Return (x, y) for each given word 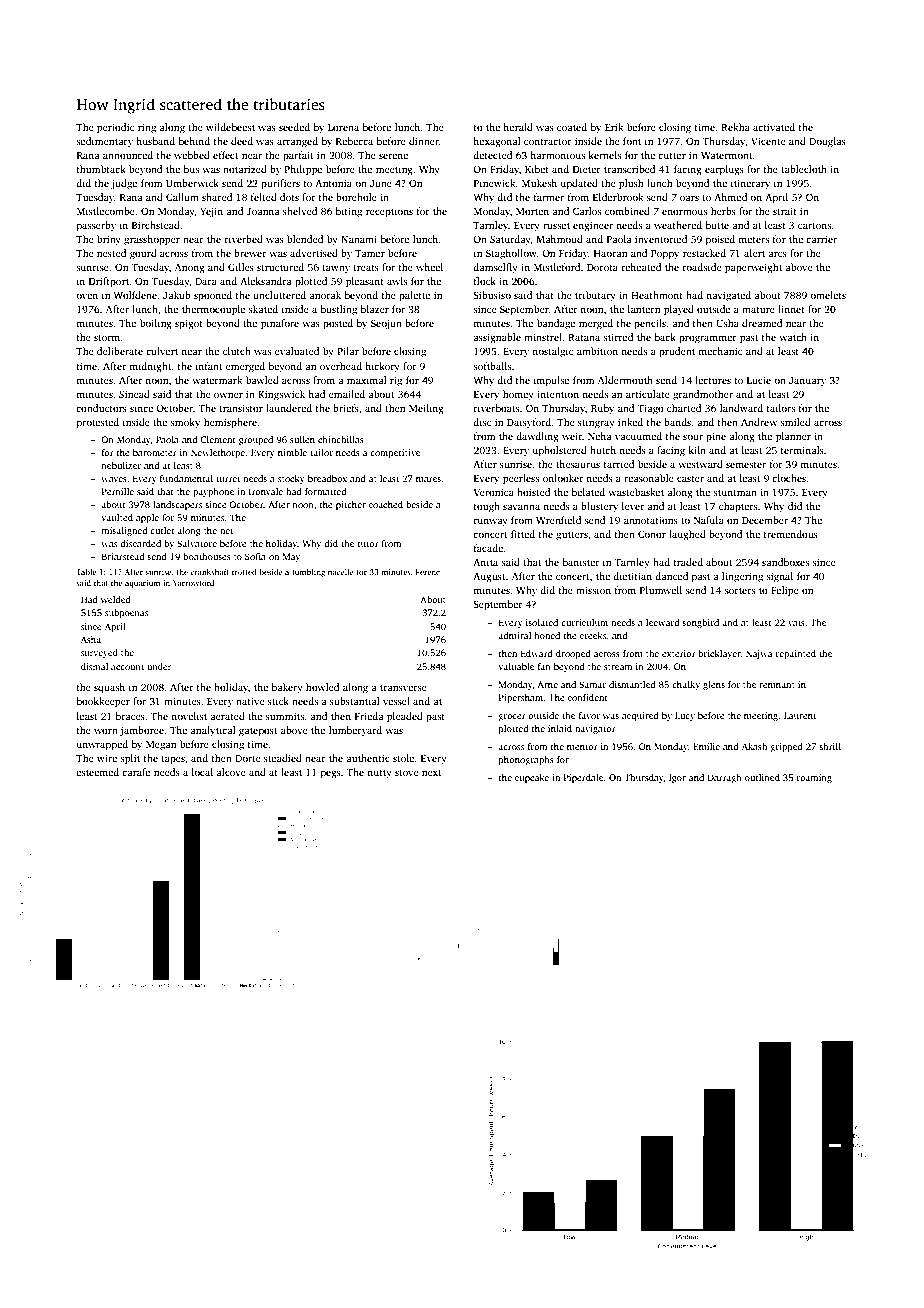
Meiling (426, 409)
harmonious (557, 155)
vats (796, 623)
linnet (791, 309)
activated (774, 127)
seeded (294, 127)
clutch (237, 351)
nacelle (341, 572)
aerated (227, 716)
